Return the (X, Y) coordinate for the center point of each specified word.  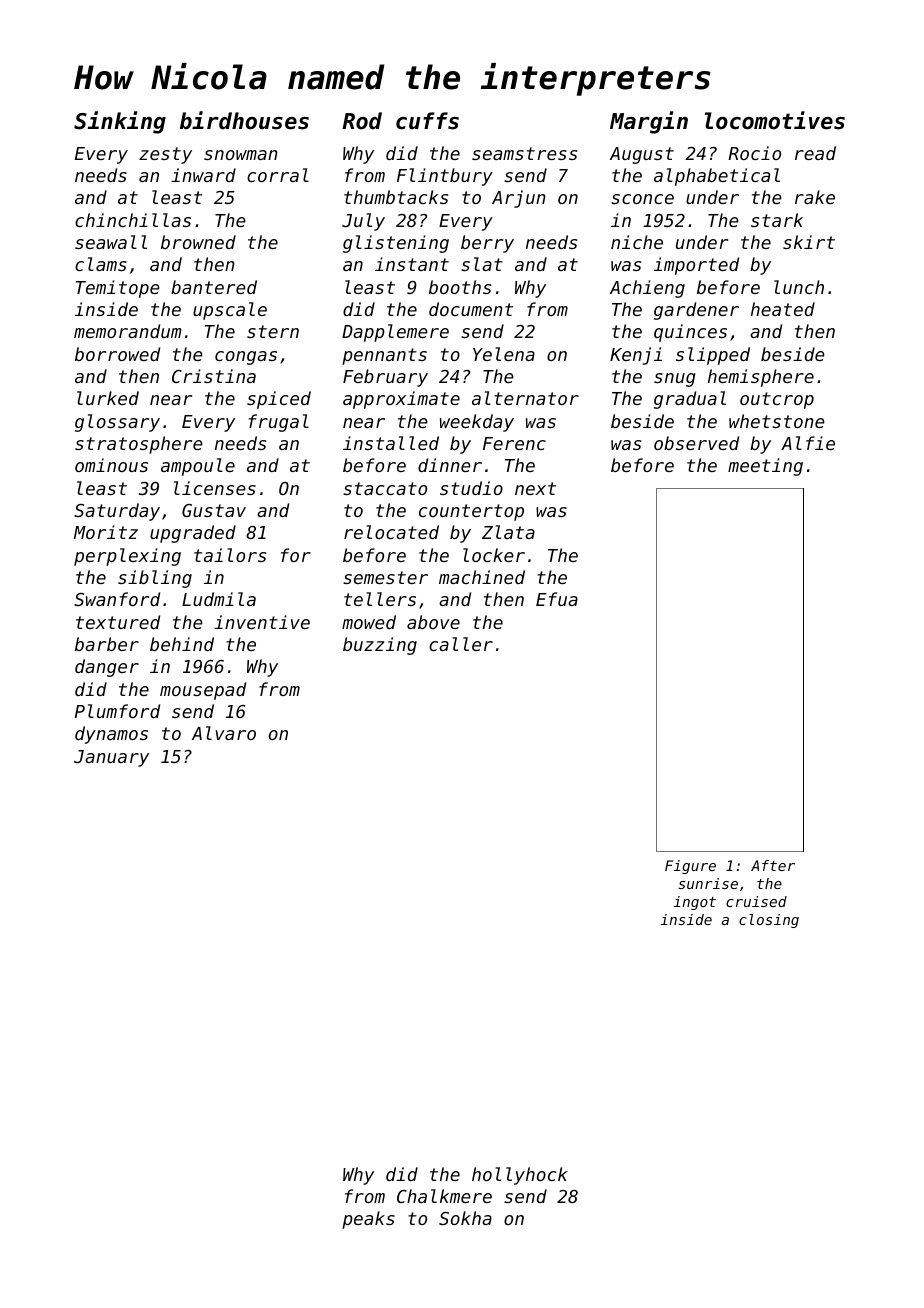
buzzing (380, 646)
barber (107, 644)
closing (769, 921)
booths (460, 287)
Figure (690, 867)
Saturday (117, 512)
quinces (690, 333)
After (773, 865)
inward (203, 175)
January (111, 758)
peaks (368, 1220)
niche (637, 242)
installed (391, 443)
